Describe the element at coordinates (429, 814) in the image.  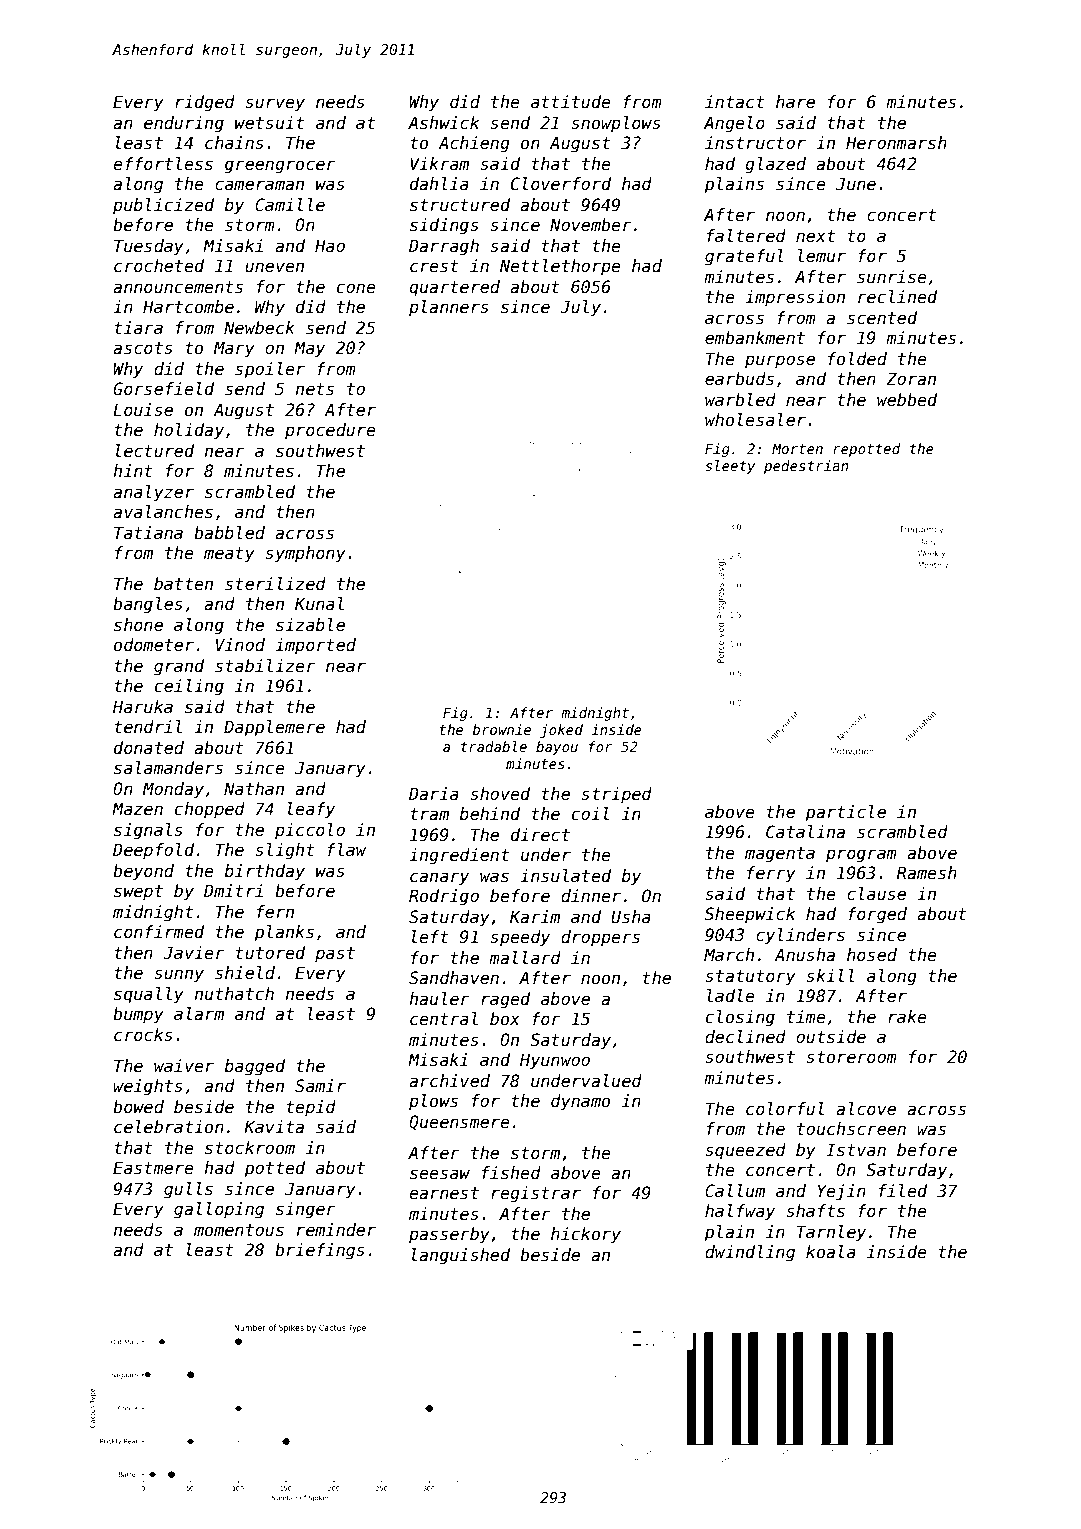
I see `tram` at that location.
